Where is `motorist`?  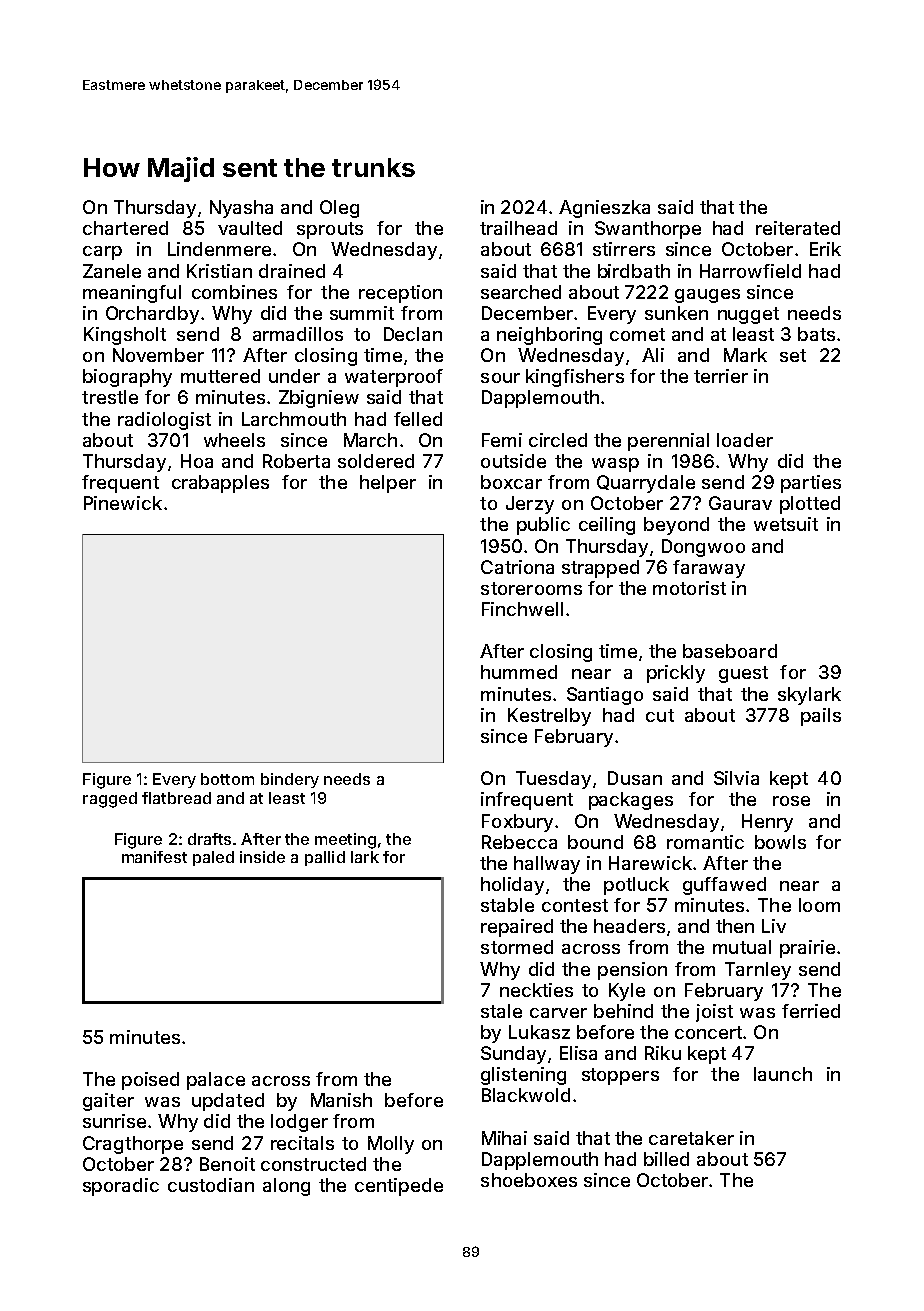
motorist is located at coordinates (689, 588).
